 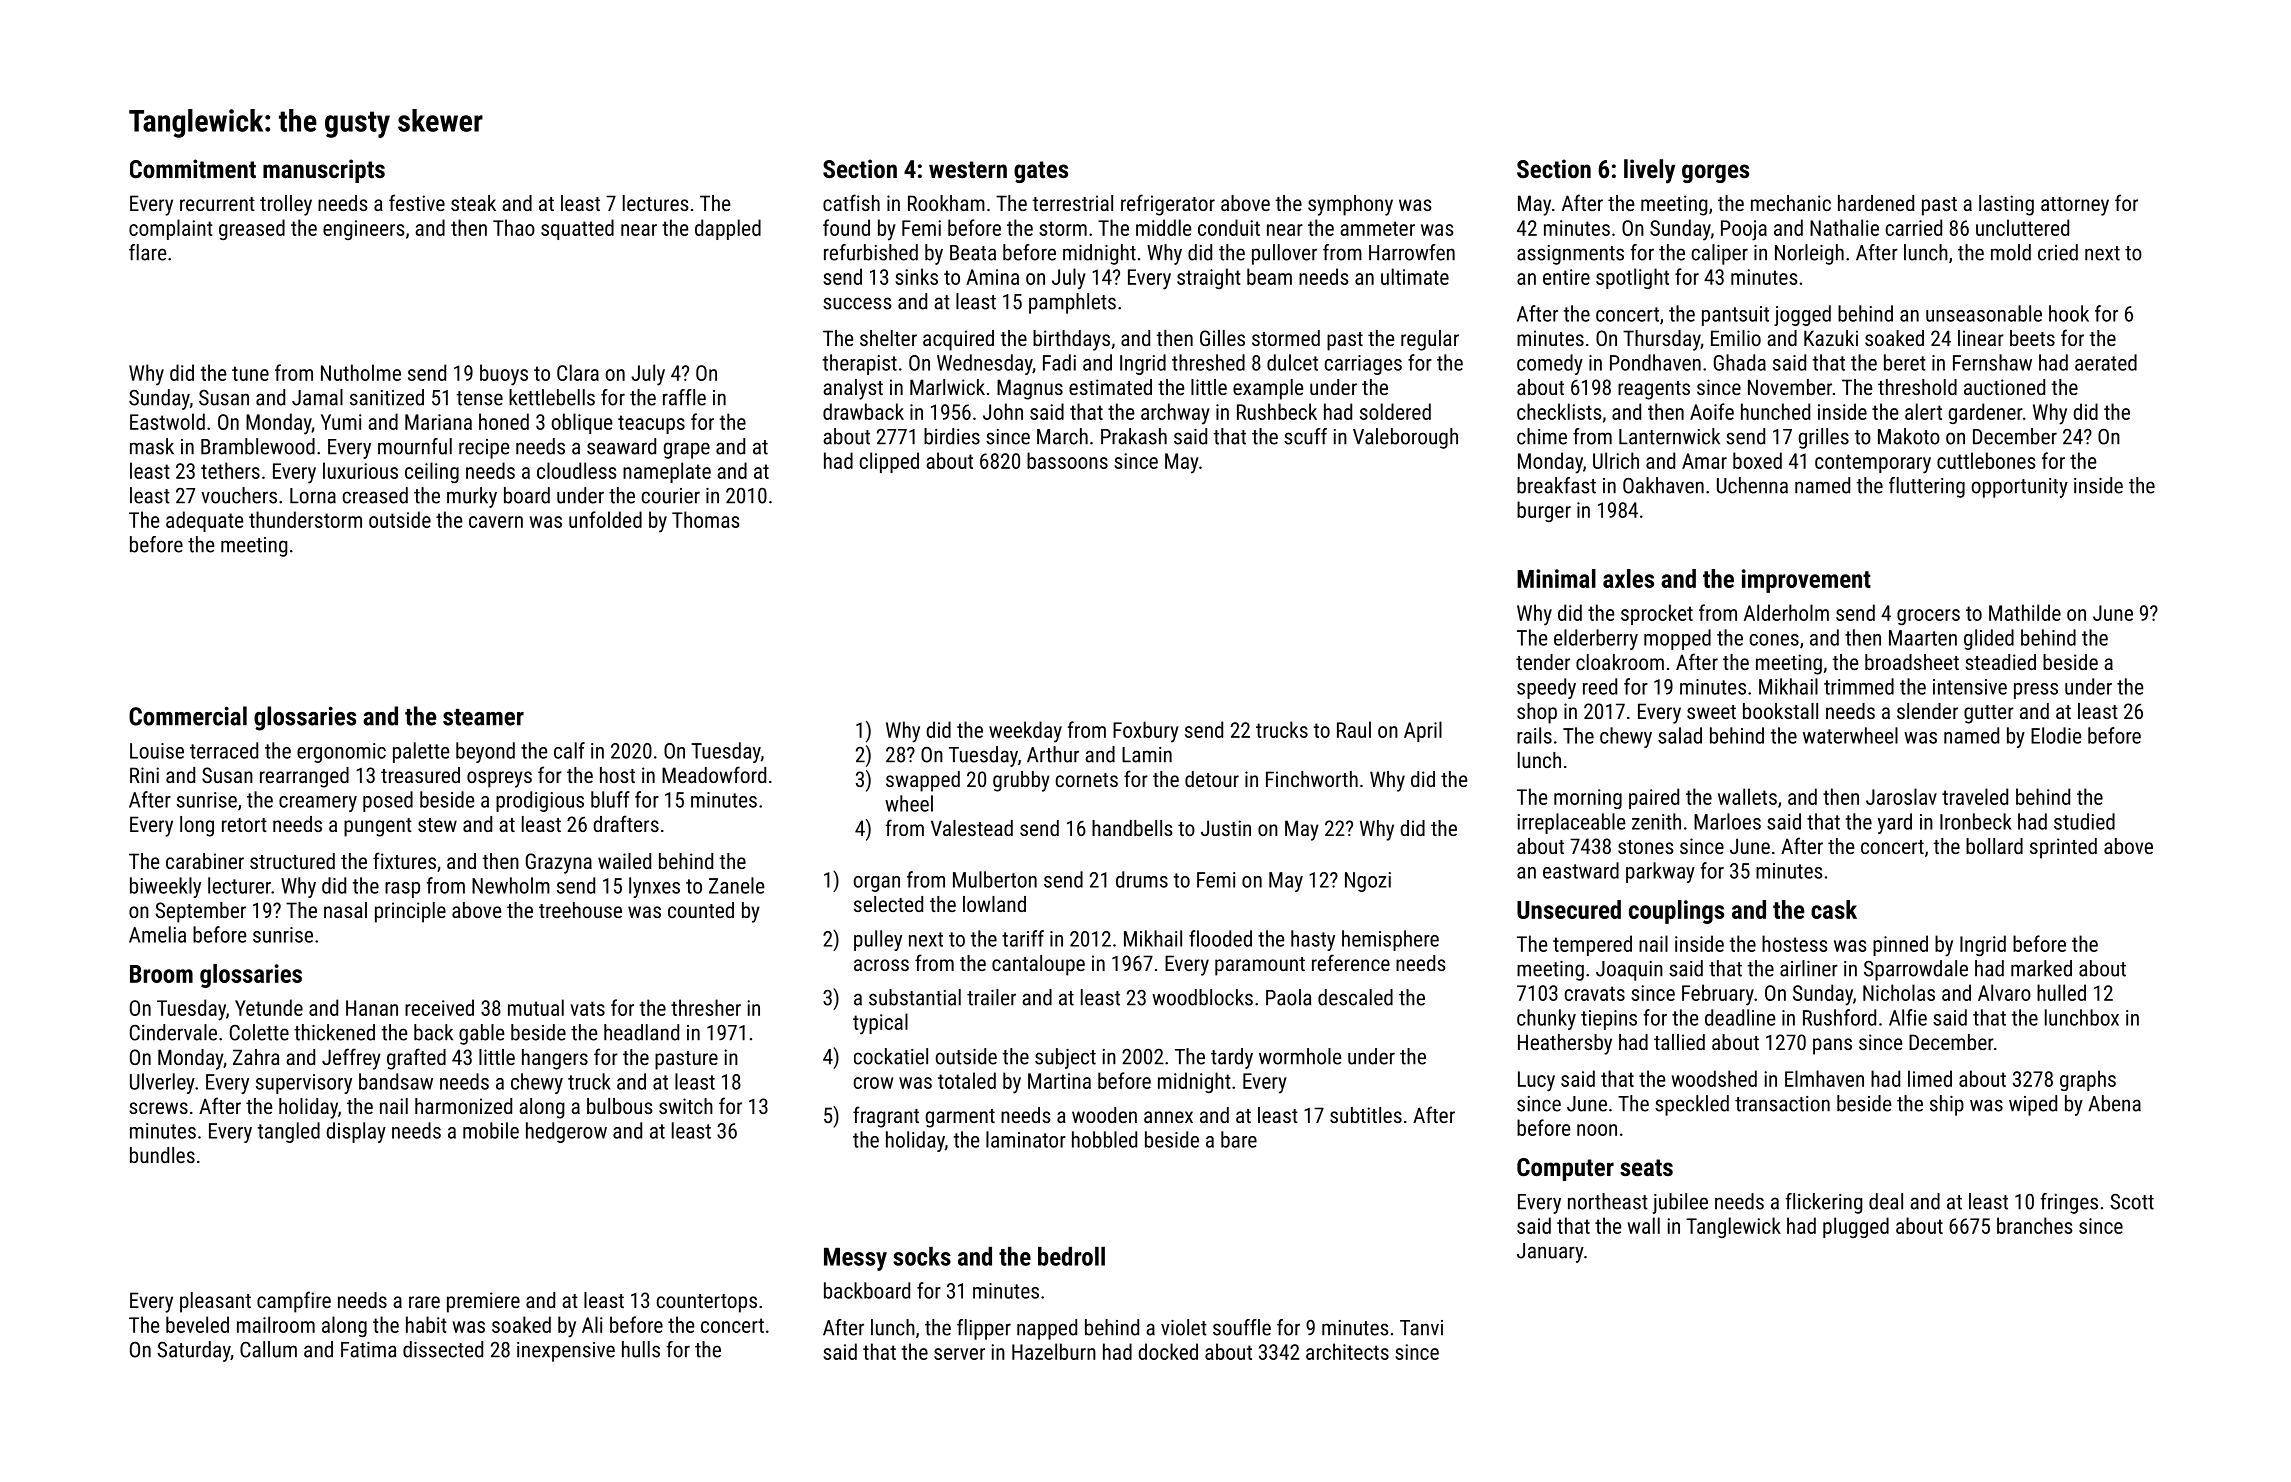 What do you see at coordinates (916, 276) in the page?
I see `sinks` at bounding box center [916, 276].
